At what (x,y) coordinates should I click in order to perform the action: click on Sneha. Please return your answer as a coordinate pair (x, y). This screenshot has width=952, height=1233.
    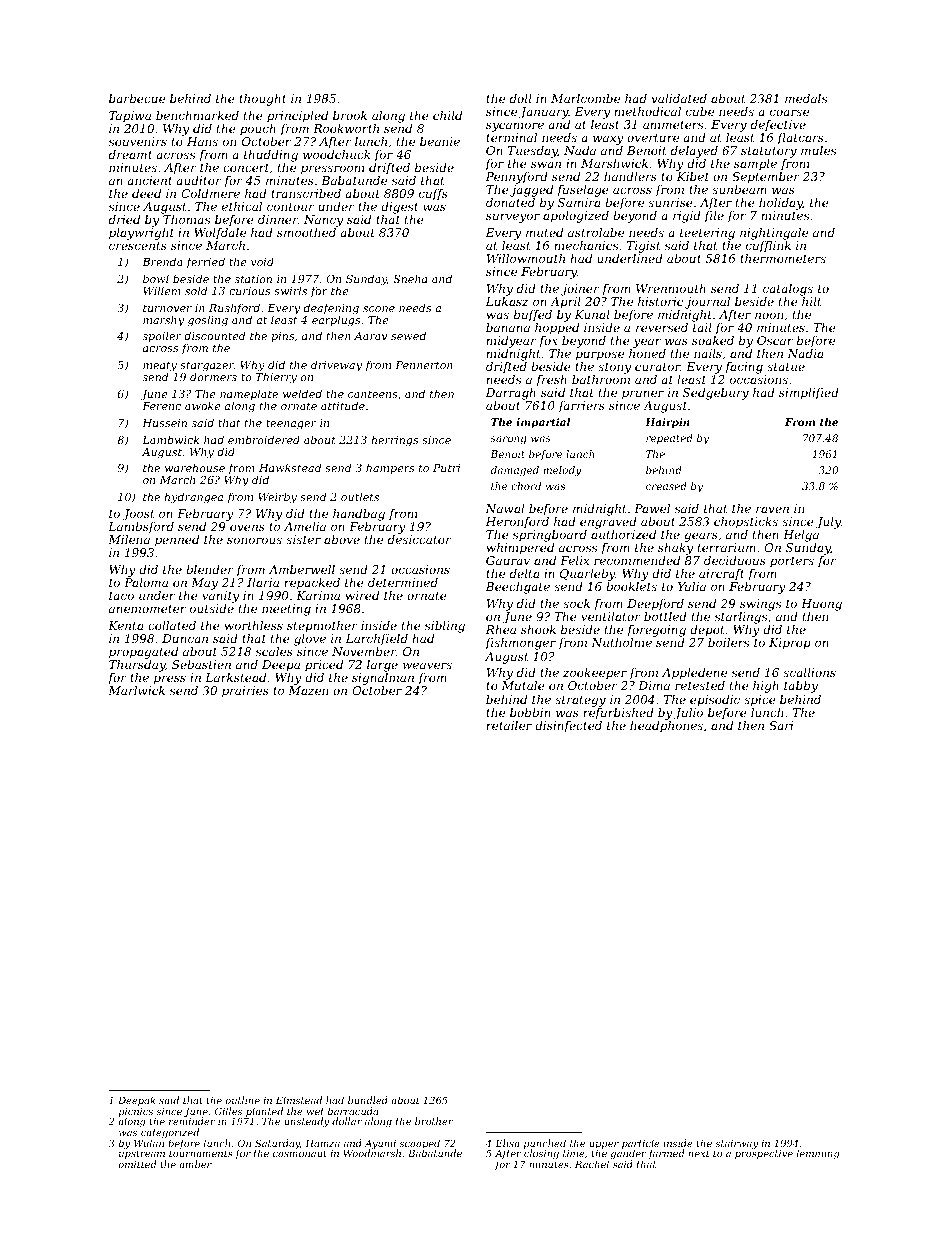
    Looking at the image, I should click on (410, 278).
